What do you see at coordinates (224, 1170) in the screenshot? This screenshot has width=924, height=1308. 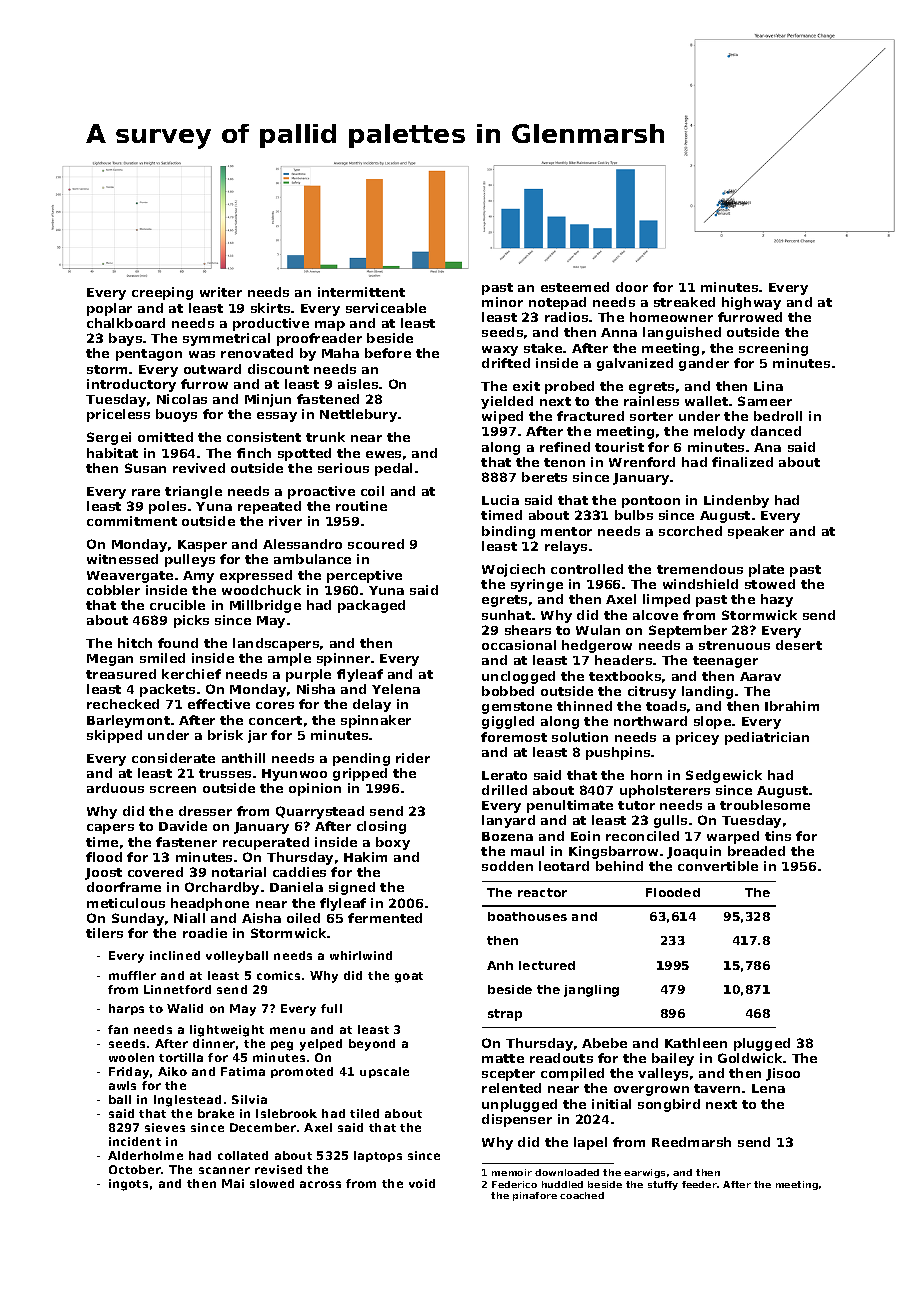 I see `scanner` at bounding box center [224, 1170].
